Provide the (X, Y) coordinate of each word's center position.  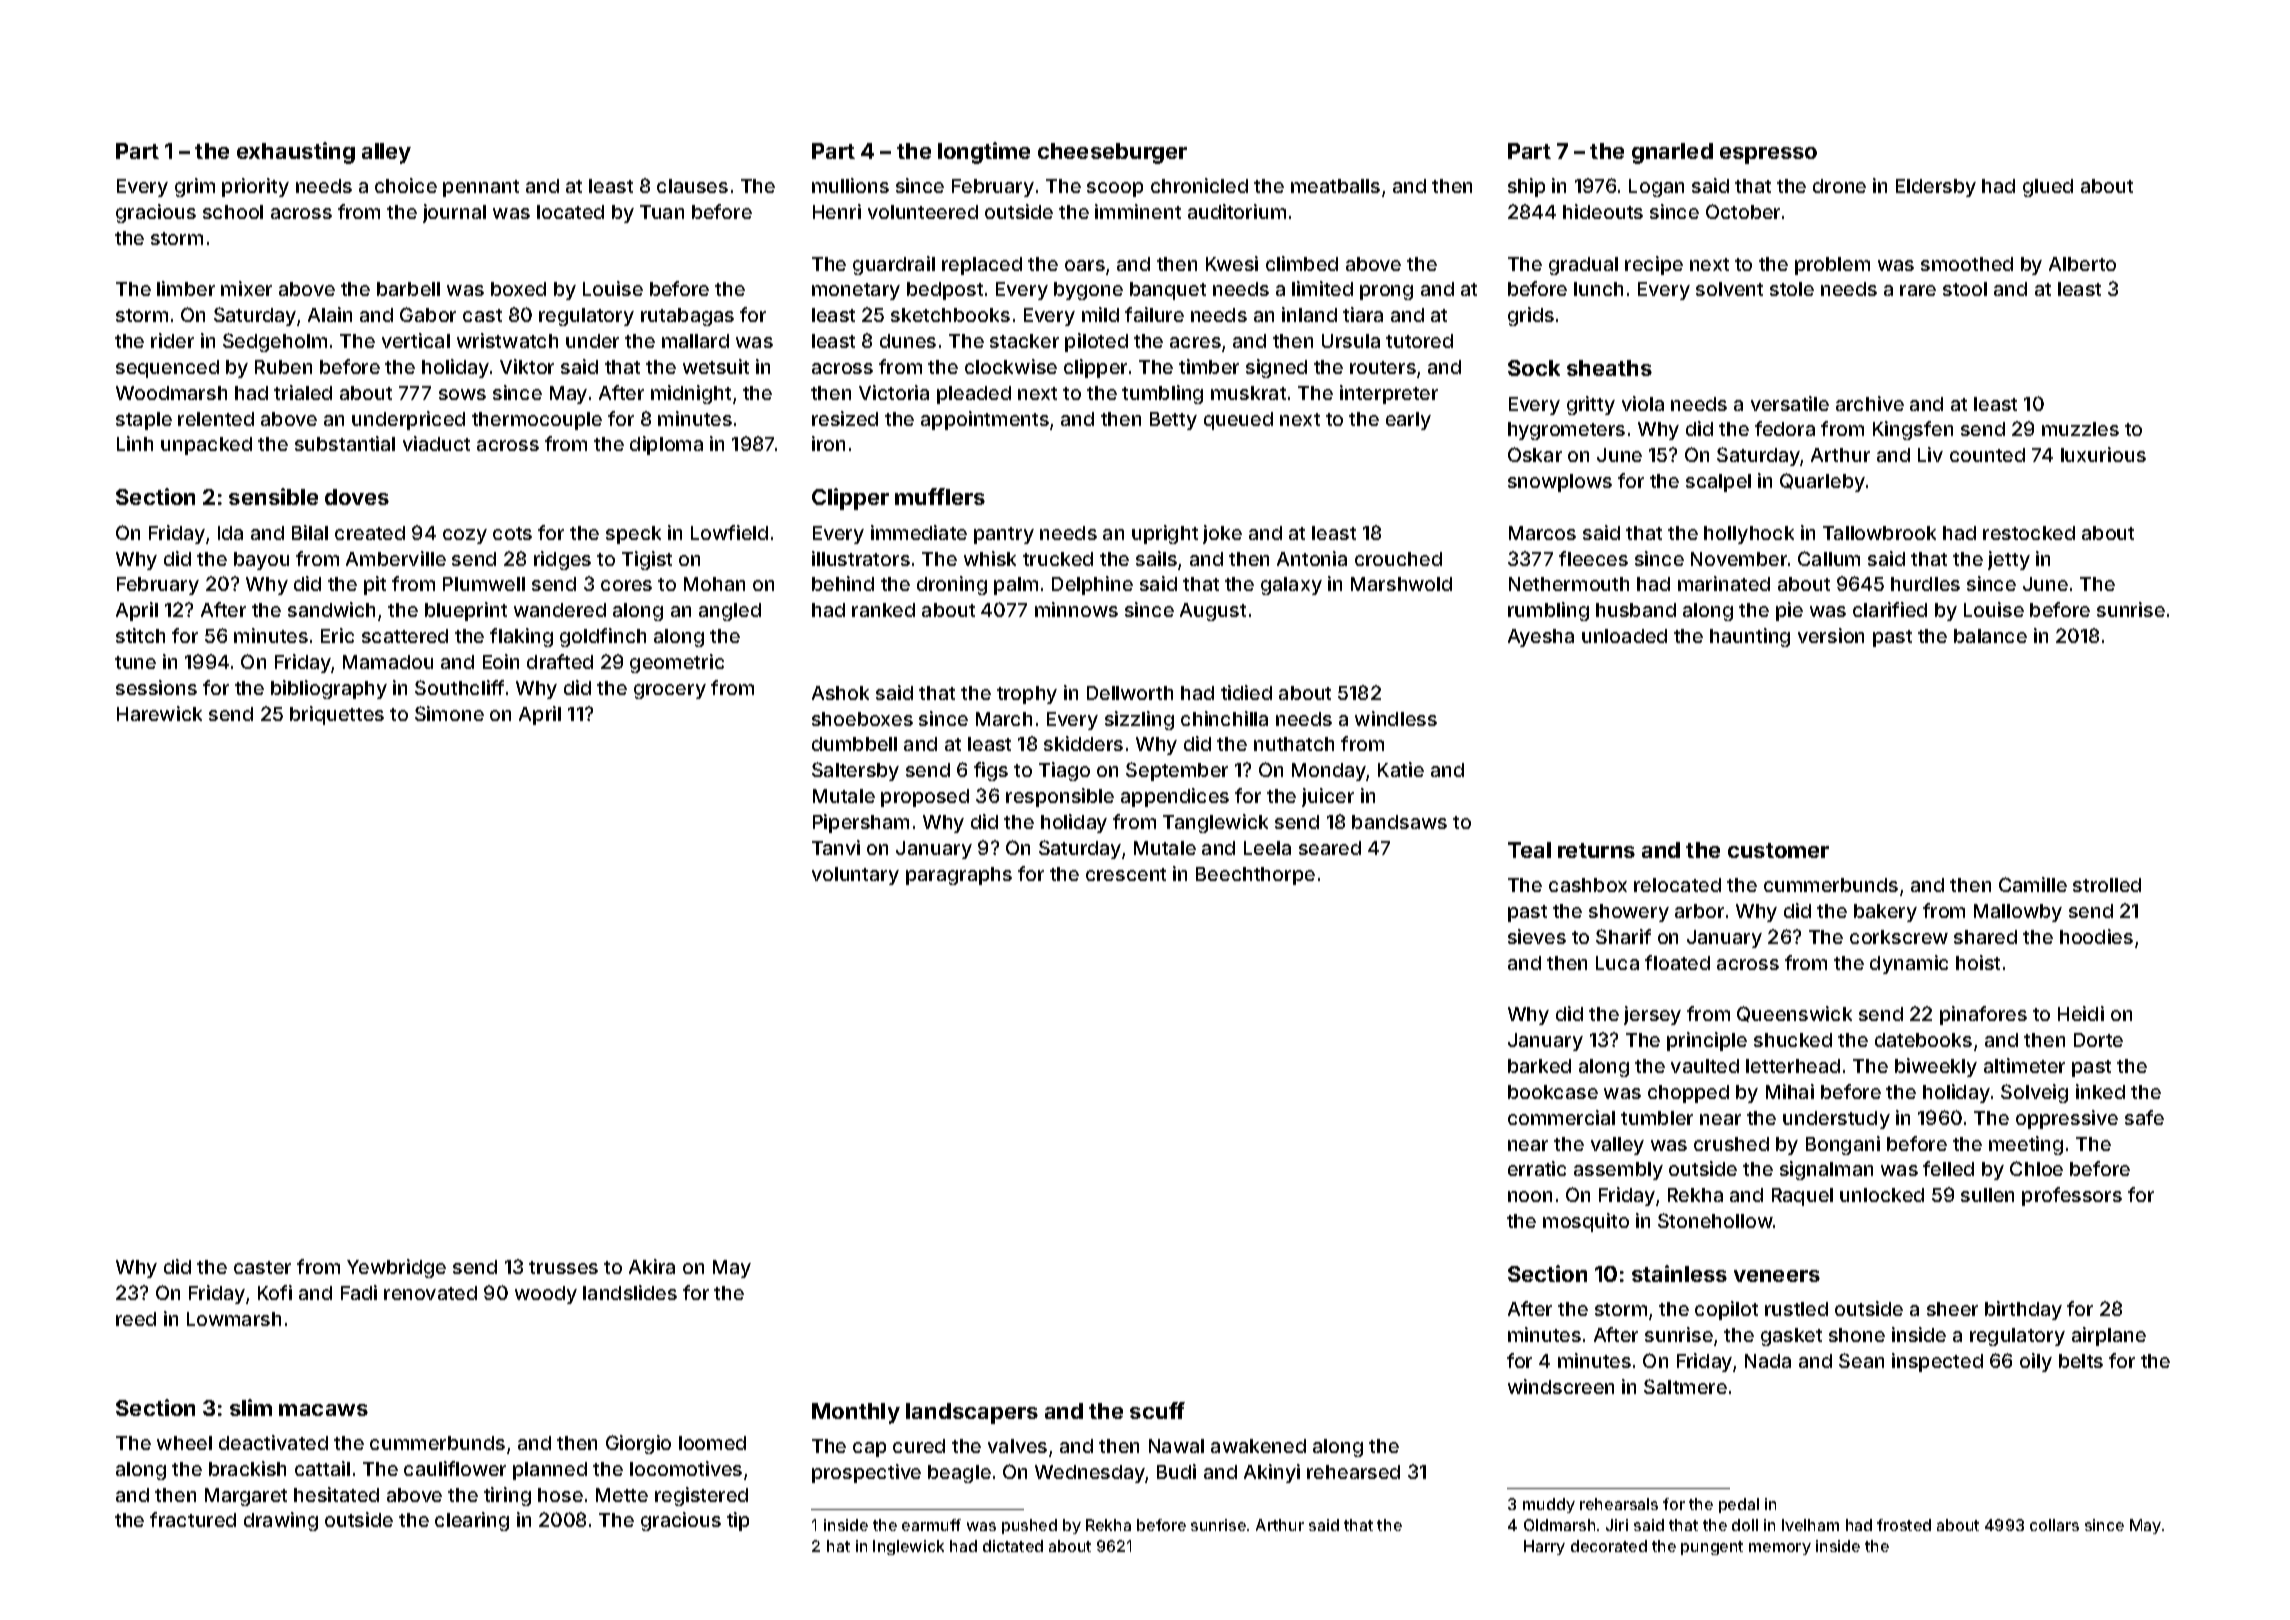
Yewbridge (396, 1268)
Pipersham (861, 823)
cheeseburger (1112, 153)
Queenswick (1794, 1014)
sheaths (1609, 368)
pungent (1712, 1548)
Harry (1544, 1547)
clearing (472, 1521)
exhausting (296, 153)
